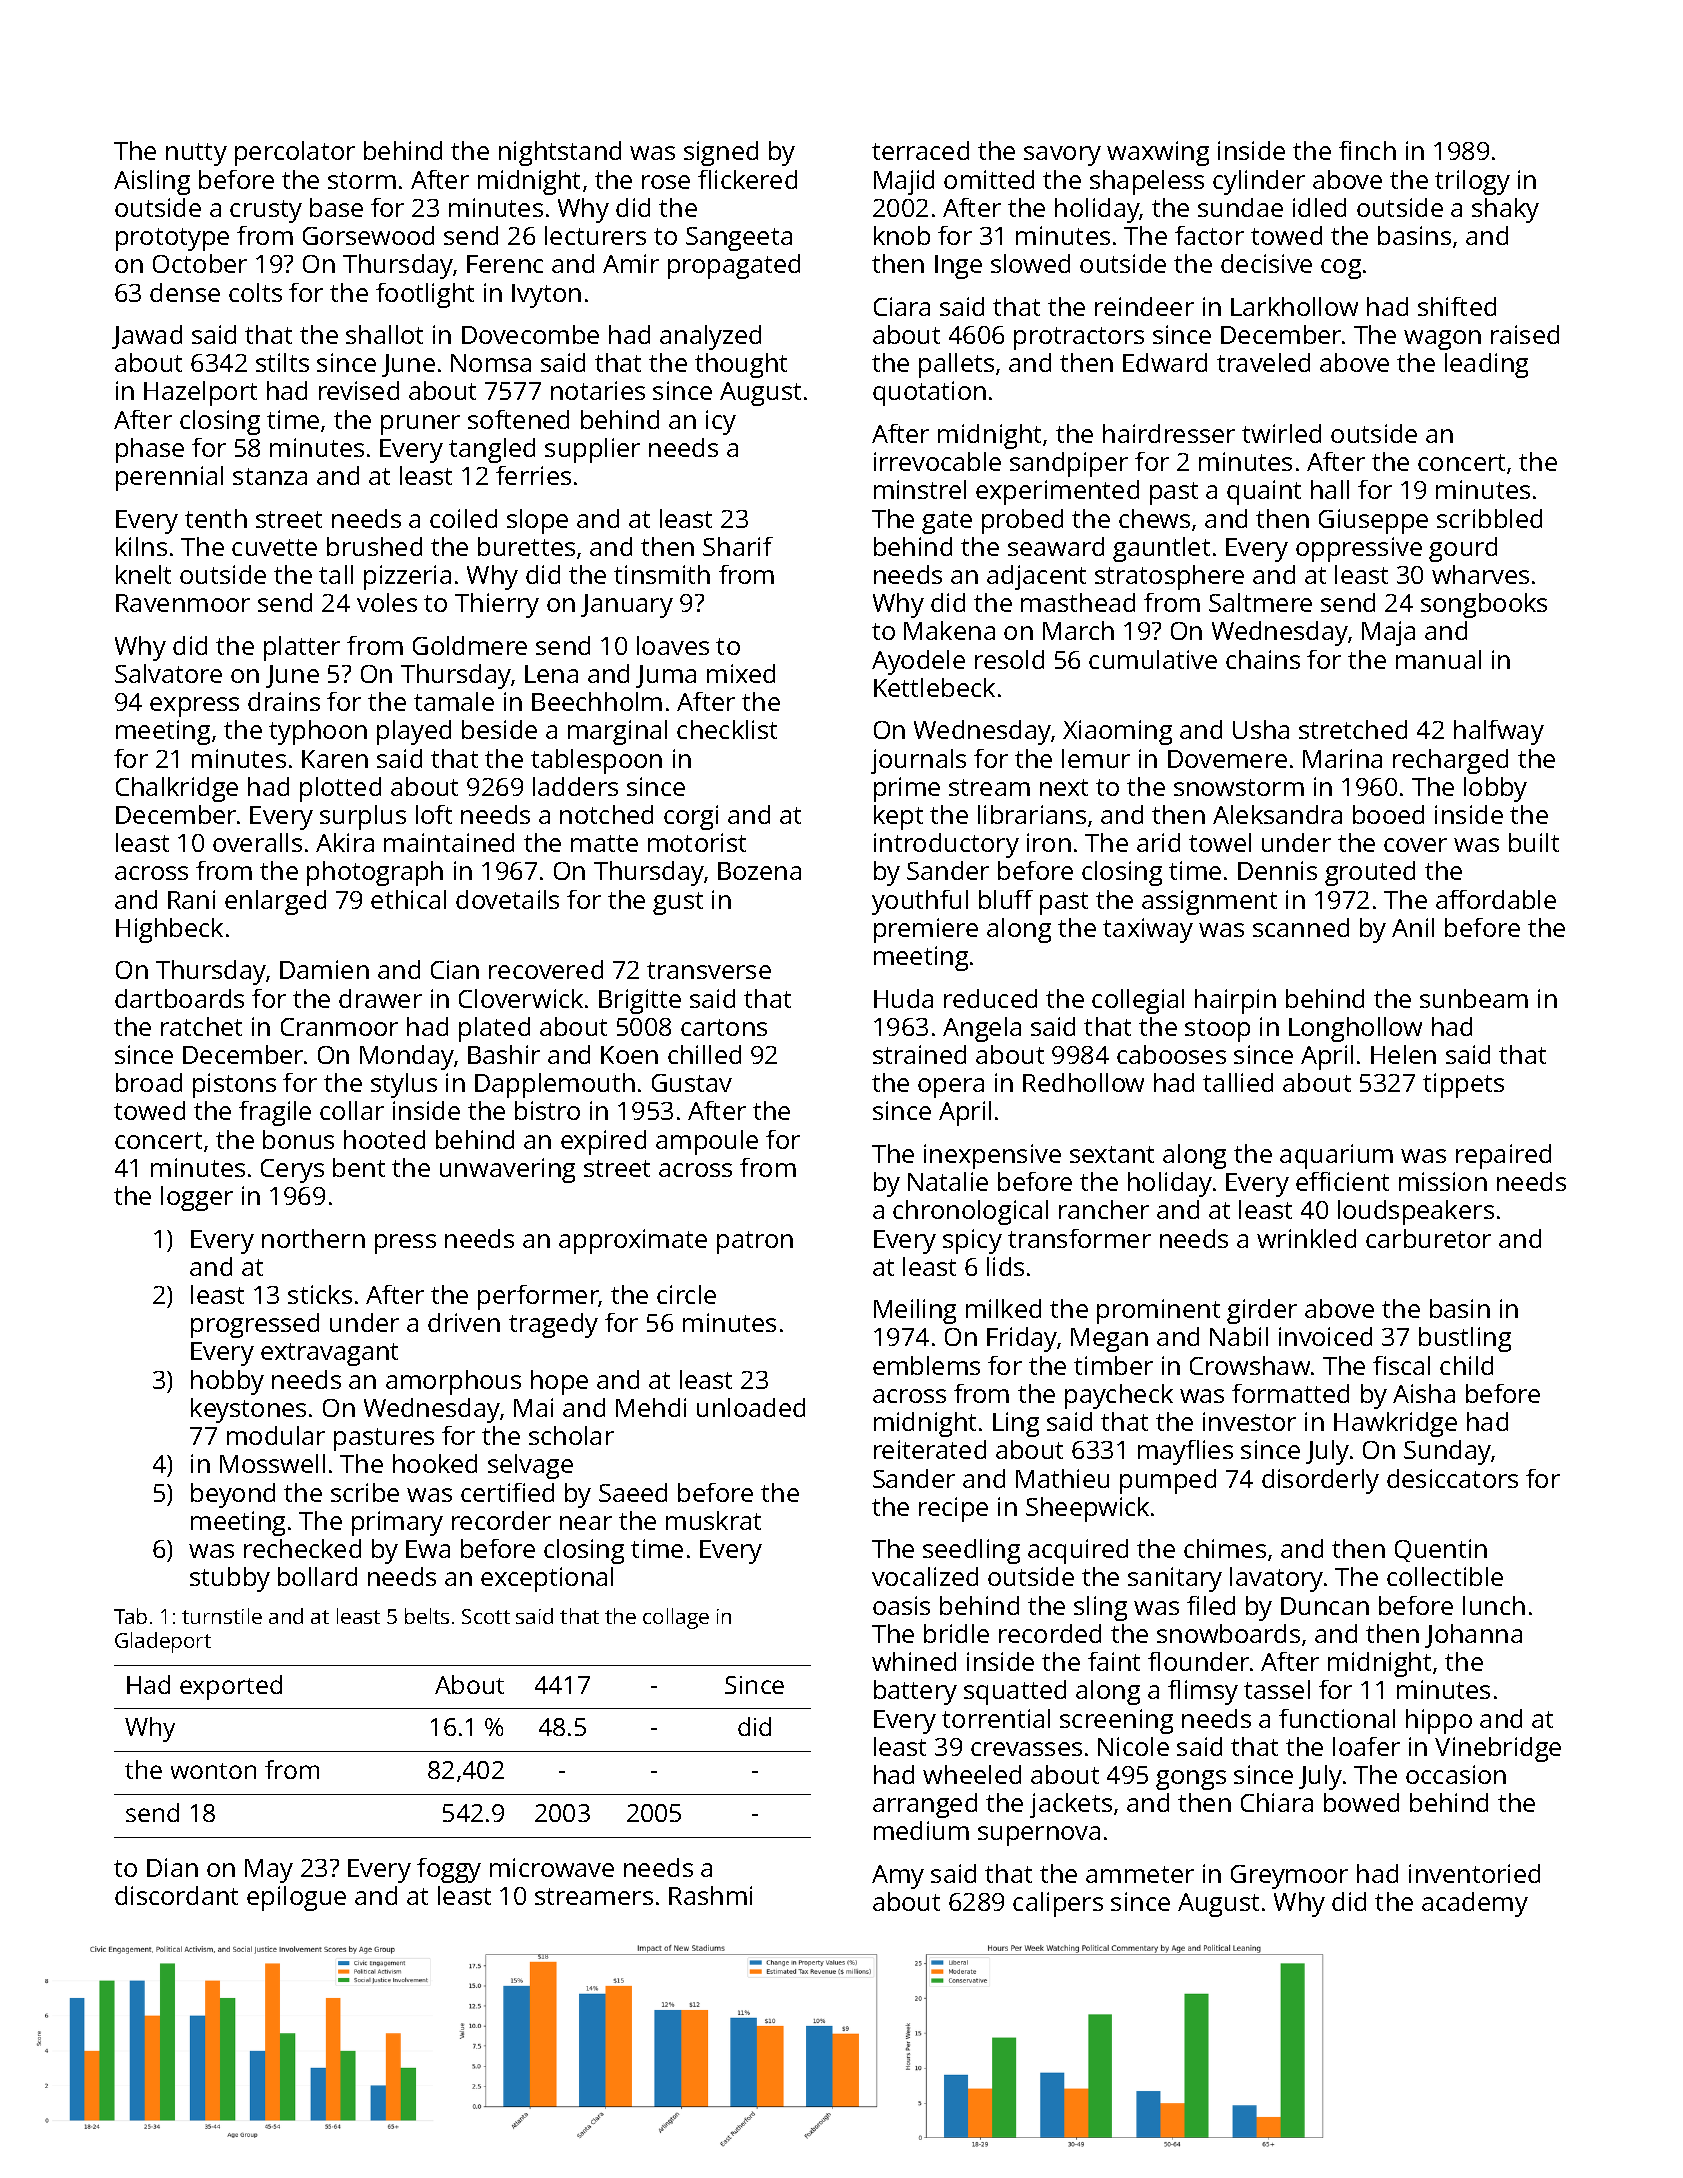 The height and width of the document is (2178, 1683). I want to click on epilogue, so click(296, 1898).
